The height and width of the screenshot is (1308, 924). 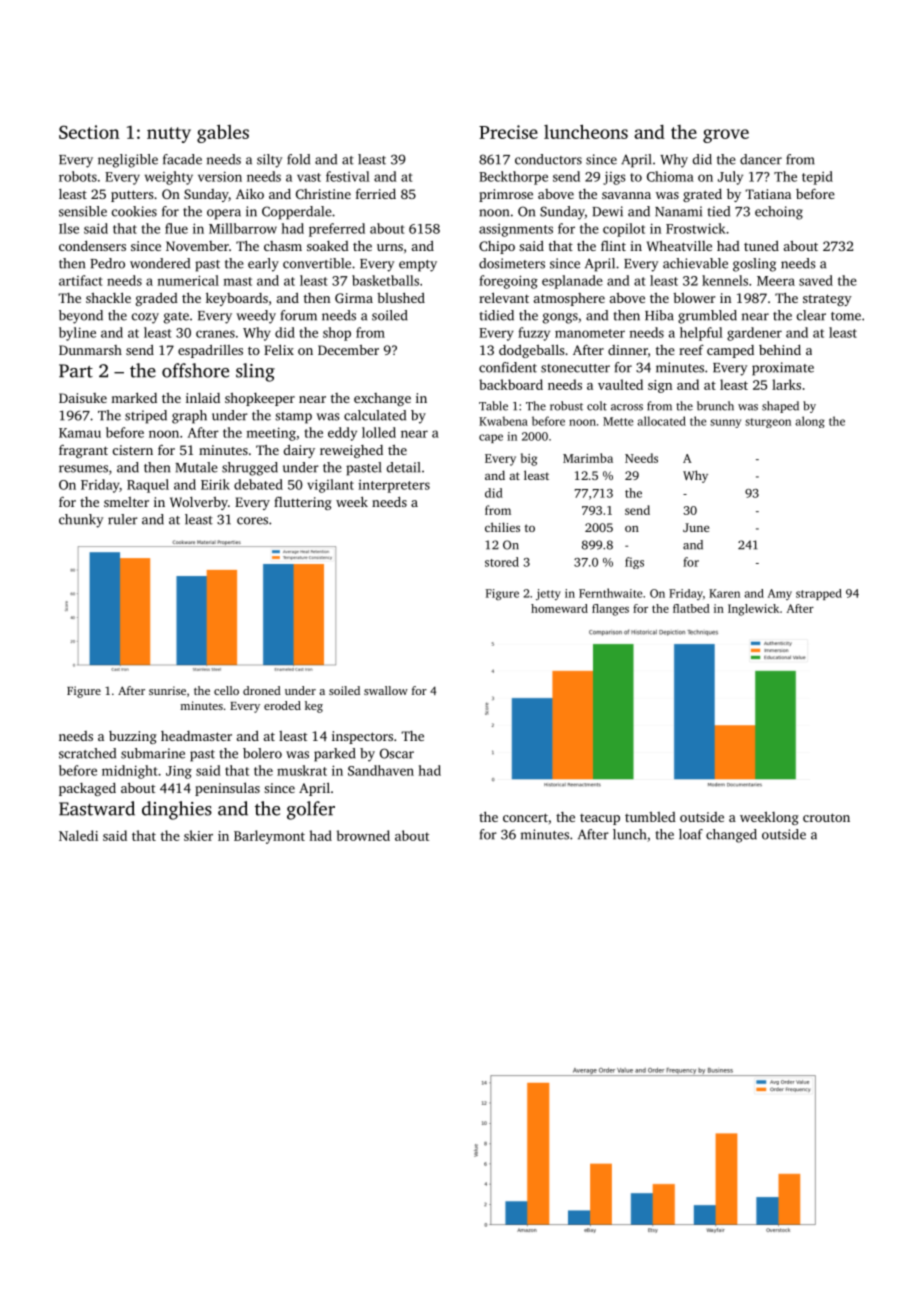 I want to click on Kamau, so click(x=80, y=433).
